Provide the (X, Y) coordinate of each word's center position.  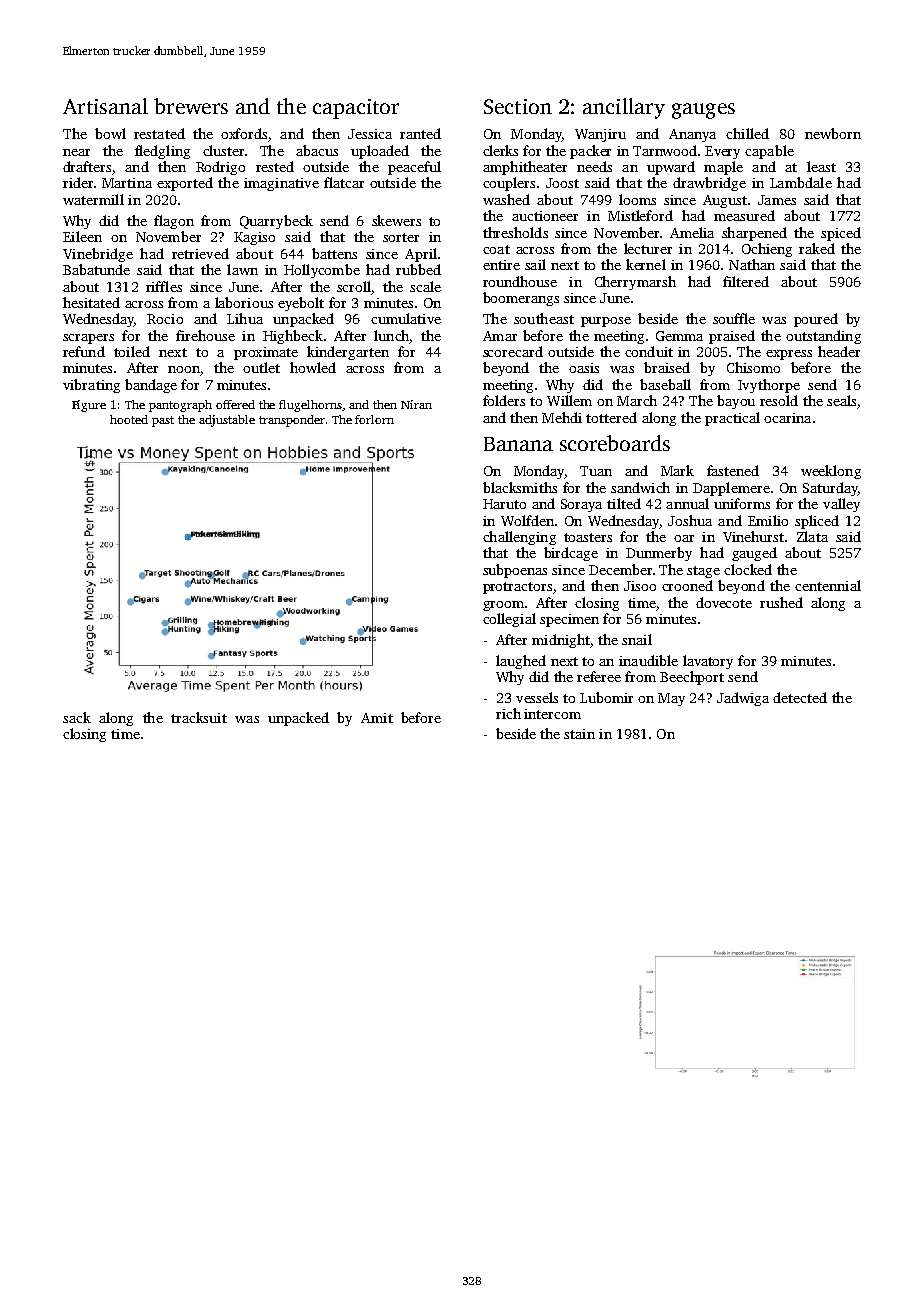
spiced (841, 234)
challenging (519, 538)
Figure (89, 406)
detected (800, 697)
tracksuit (199, 717)
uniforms (742, 503)
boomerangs (521, 299)
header (839, 351)
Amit (377, 718)
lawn (242, 269)
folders (504, 400)
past (163, 421)
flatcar (344, 182)
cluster (223, 150)
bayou (736, 402)
